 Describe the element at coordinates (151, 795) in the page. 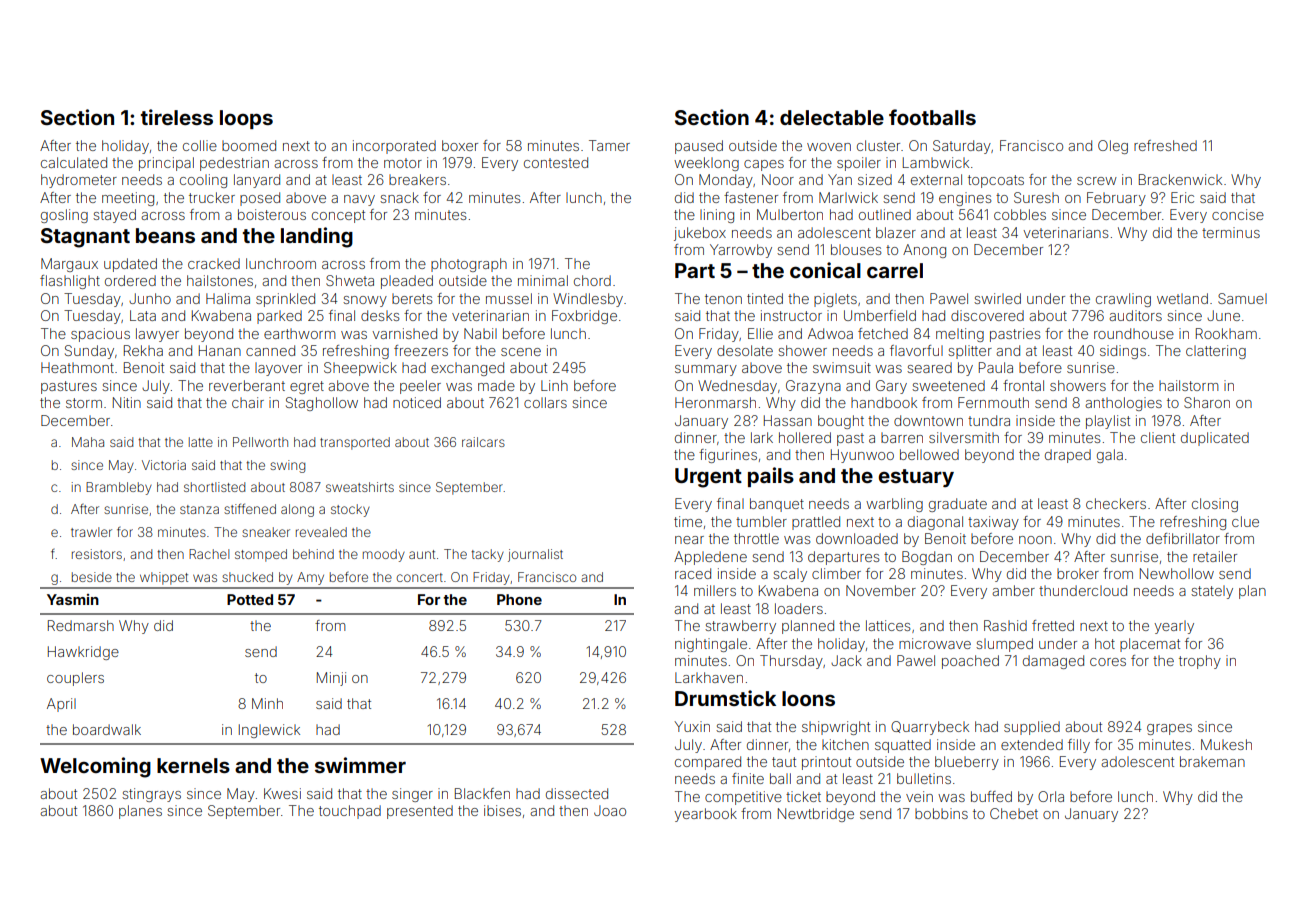

I see `stingrays` at that location.
